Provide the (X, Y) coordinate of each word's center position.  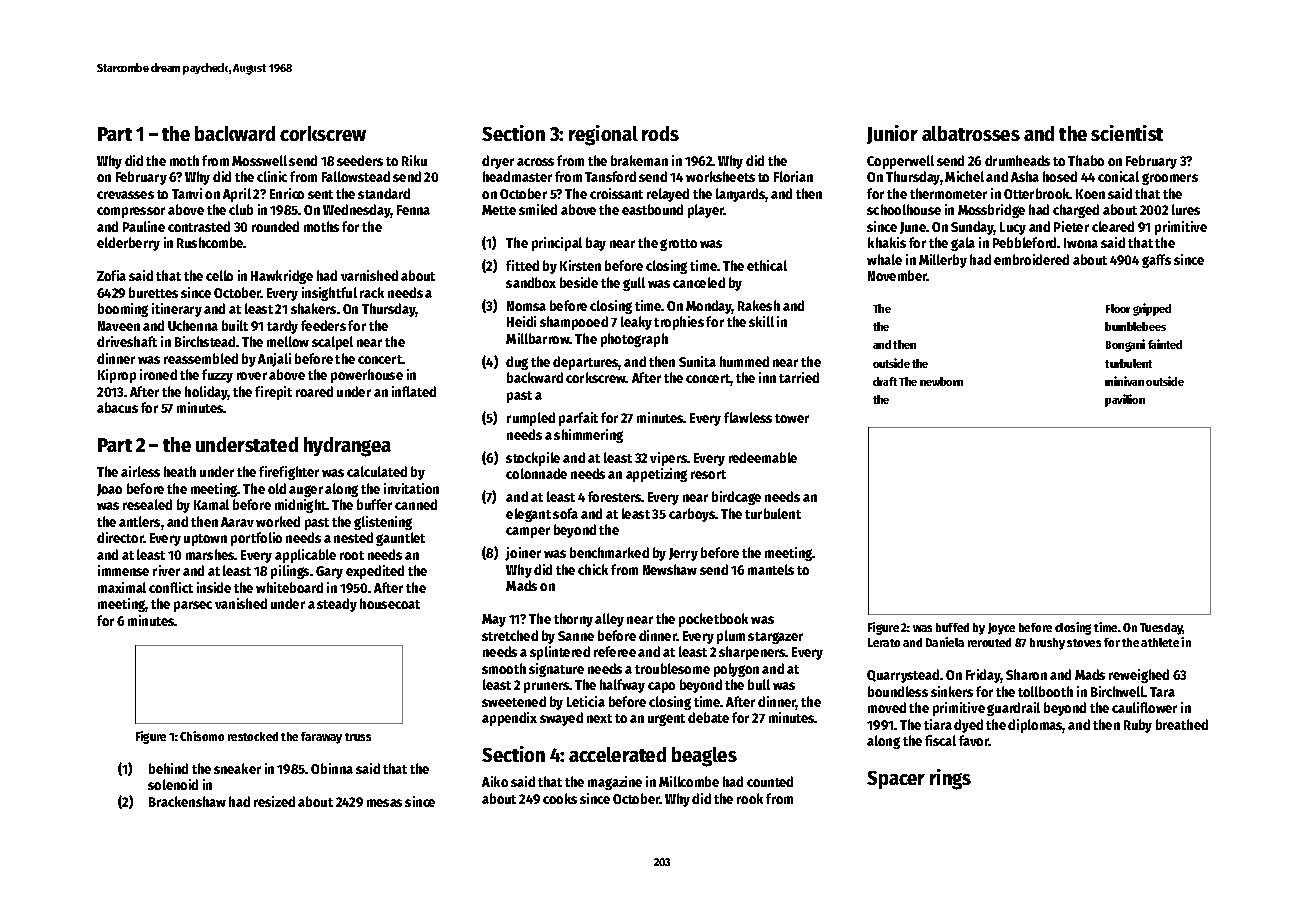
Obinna (332, 768)
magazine (615, 783)
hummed (744, 361)
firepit (273, 393)
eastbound (652, 209)
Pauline (144, 226)
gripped (1152, 309)
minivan (1124, 381)
